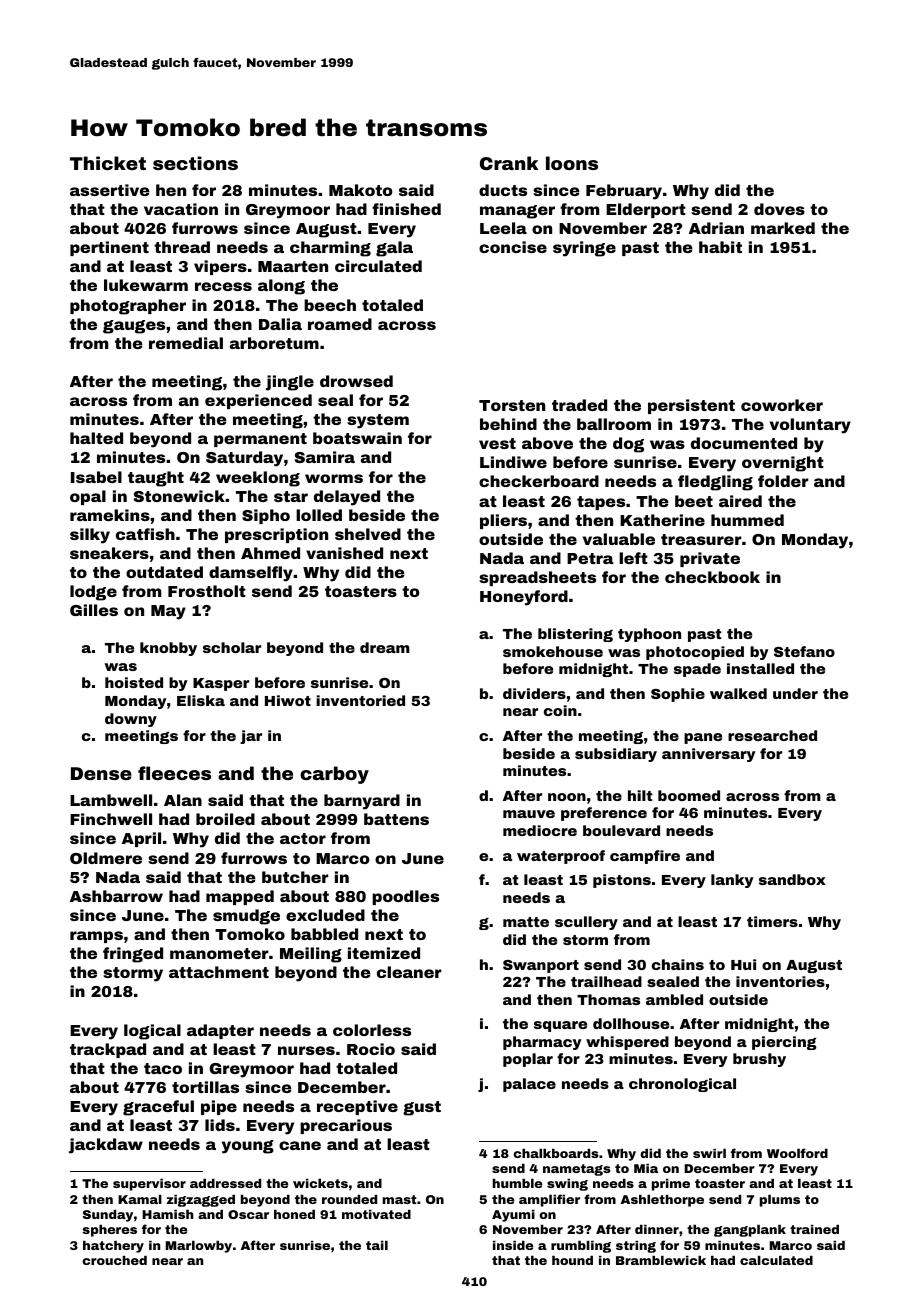 The image size is (924, 1308). What do you see at coordinates (225, 819) in the page?
I see `broiled` at bounding box center [225, 819].
